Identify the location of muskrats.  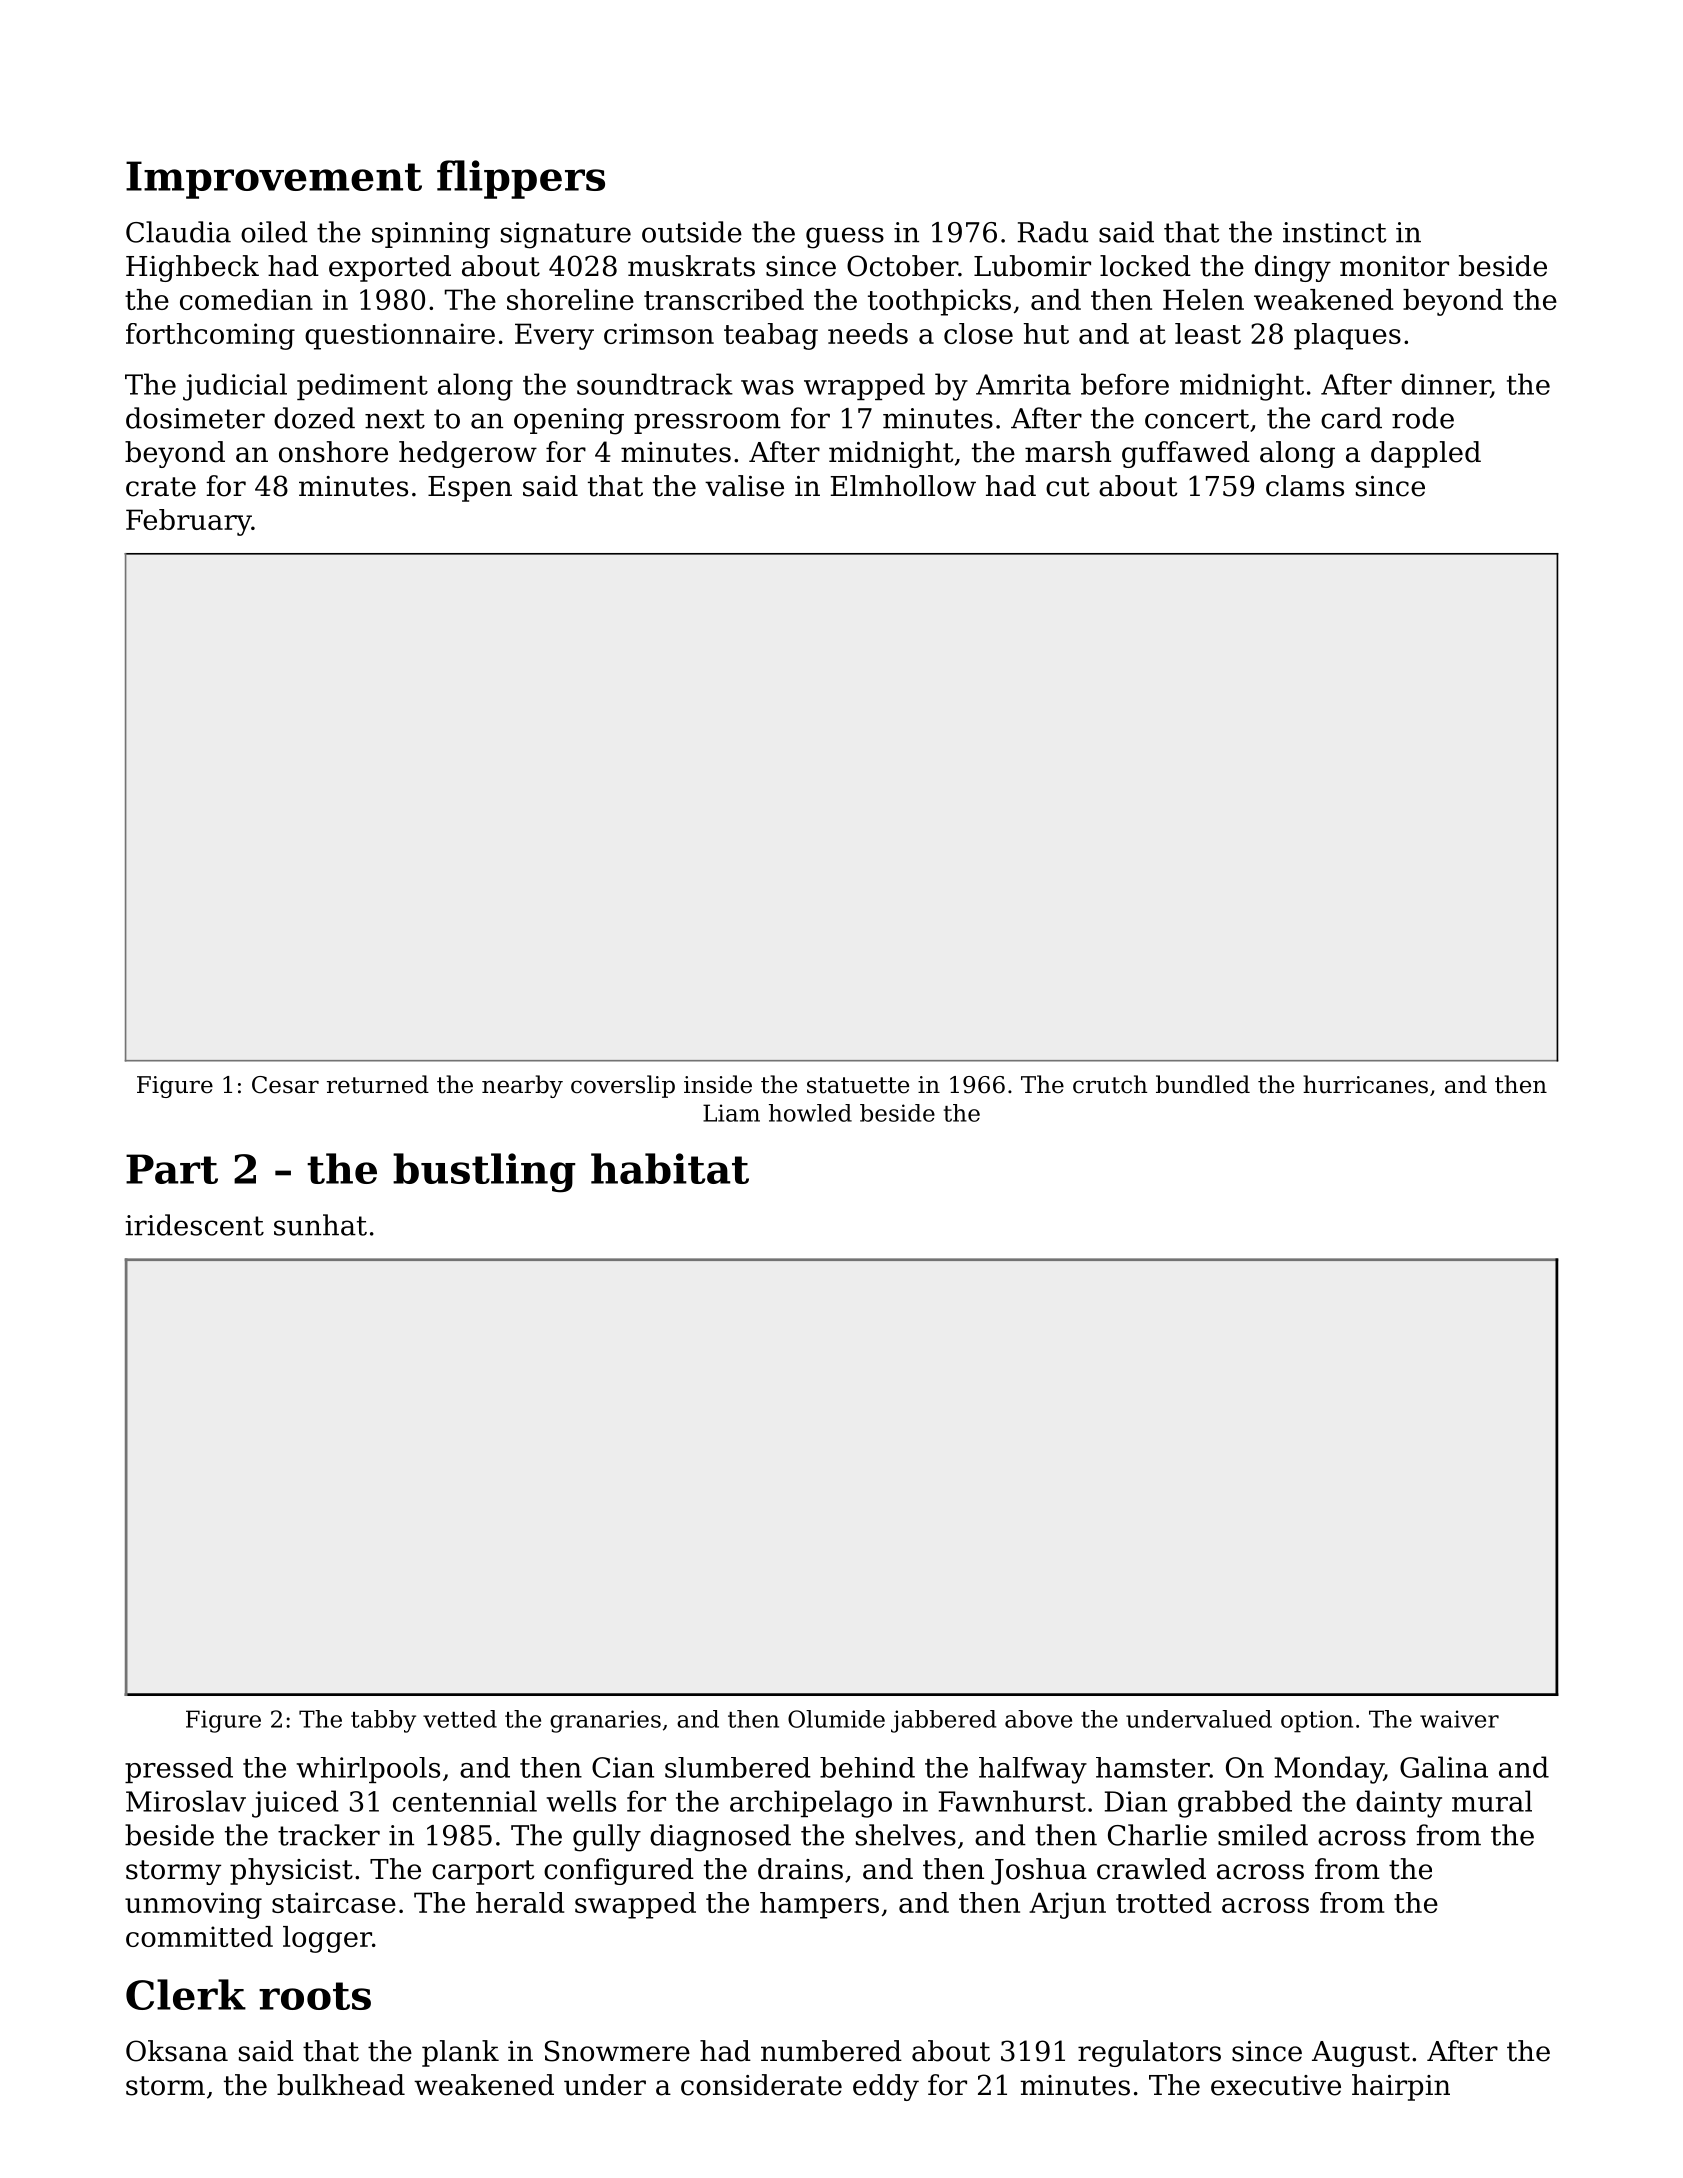
(691, 266).
